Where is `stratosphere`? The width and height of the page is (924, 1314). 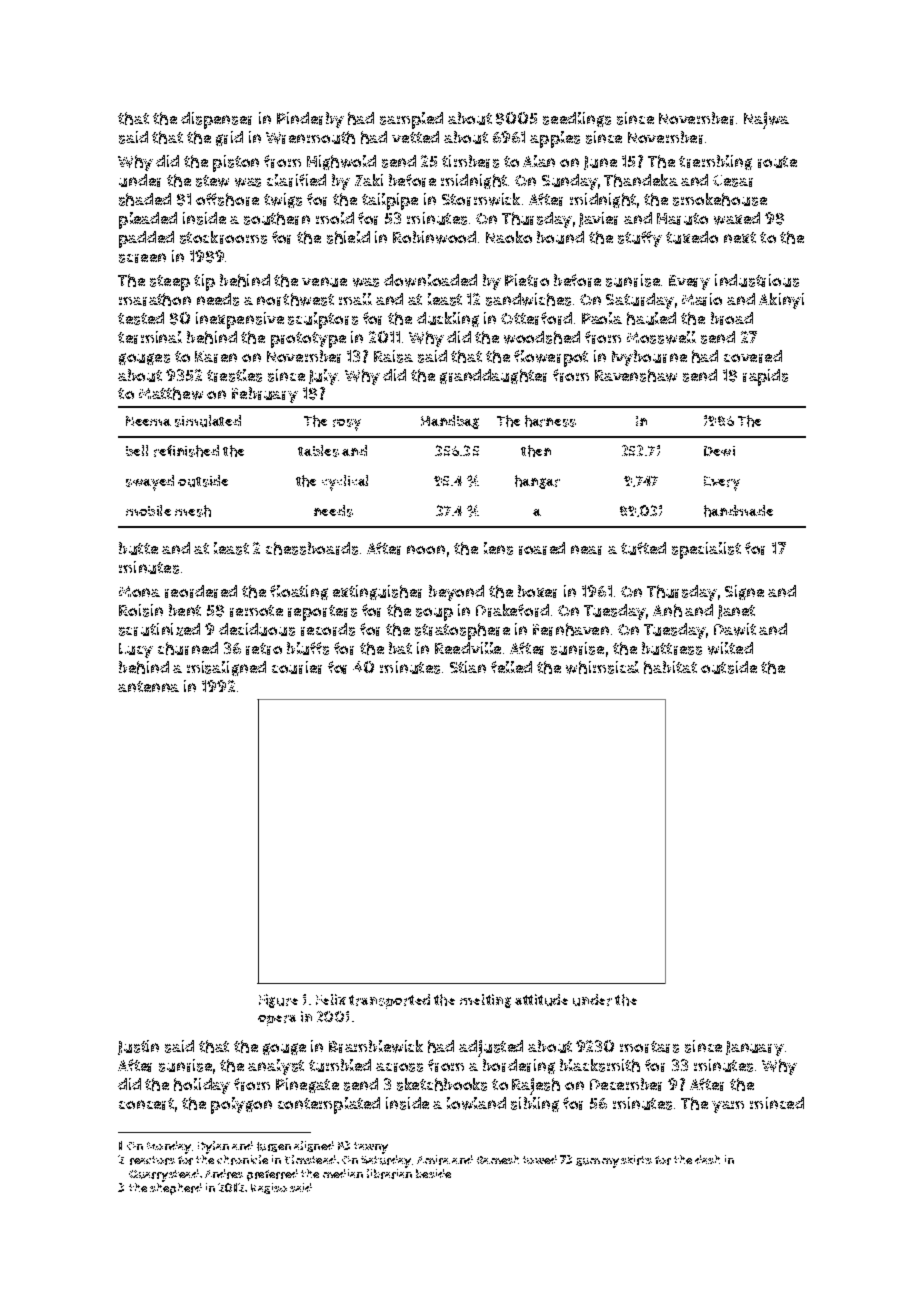
stratosphere is located at coordinates (462, 631).
